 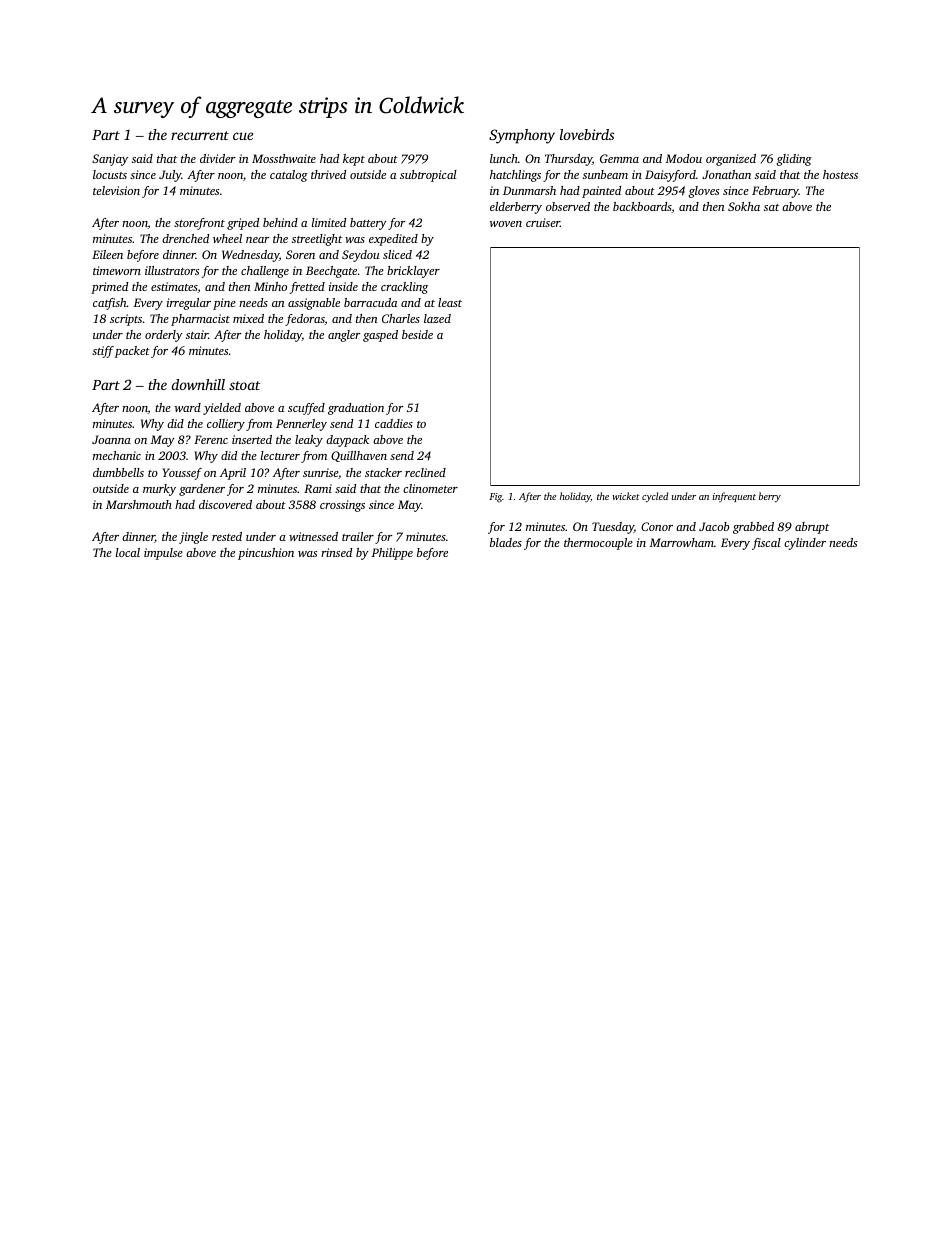 What do you see at coordinates (243, 224) in the screenshot?
I see `griped` at bounding box center [243, 224].
